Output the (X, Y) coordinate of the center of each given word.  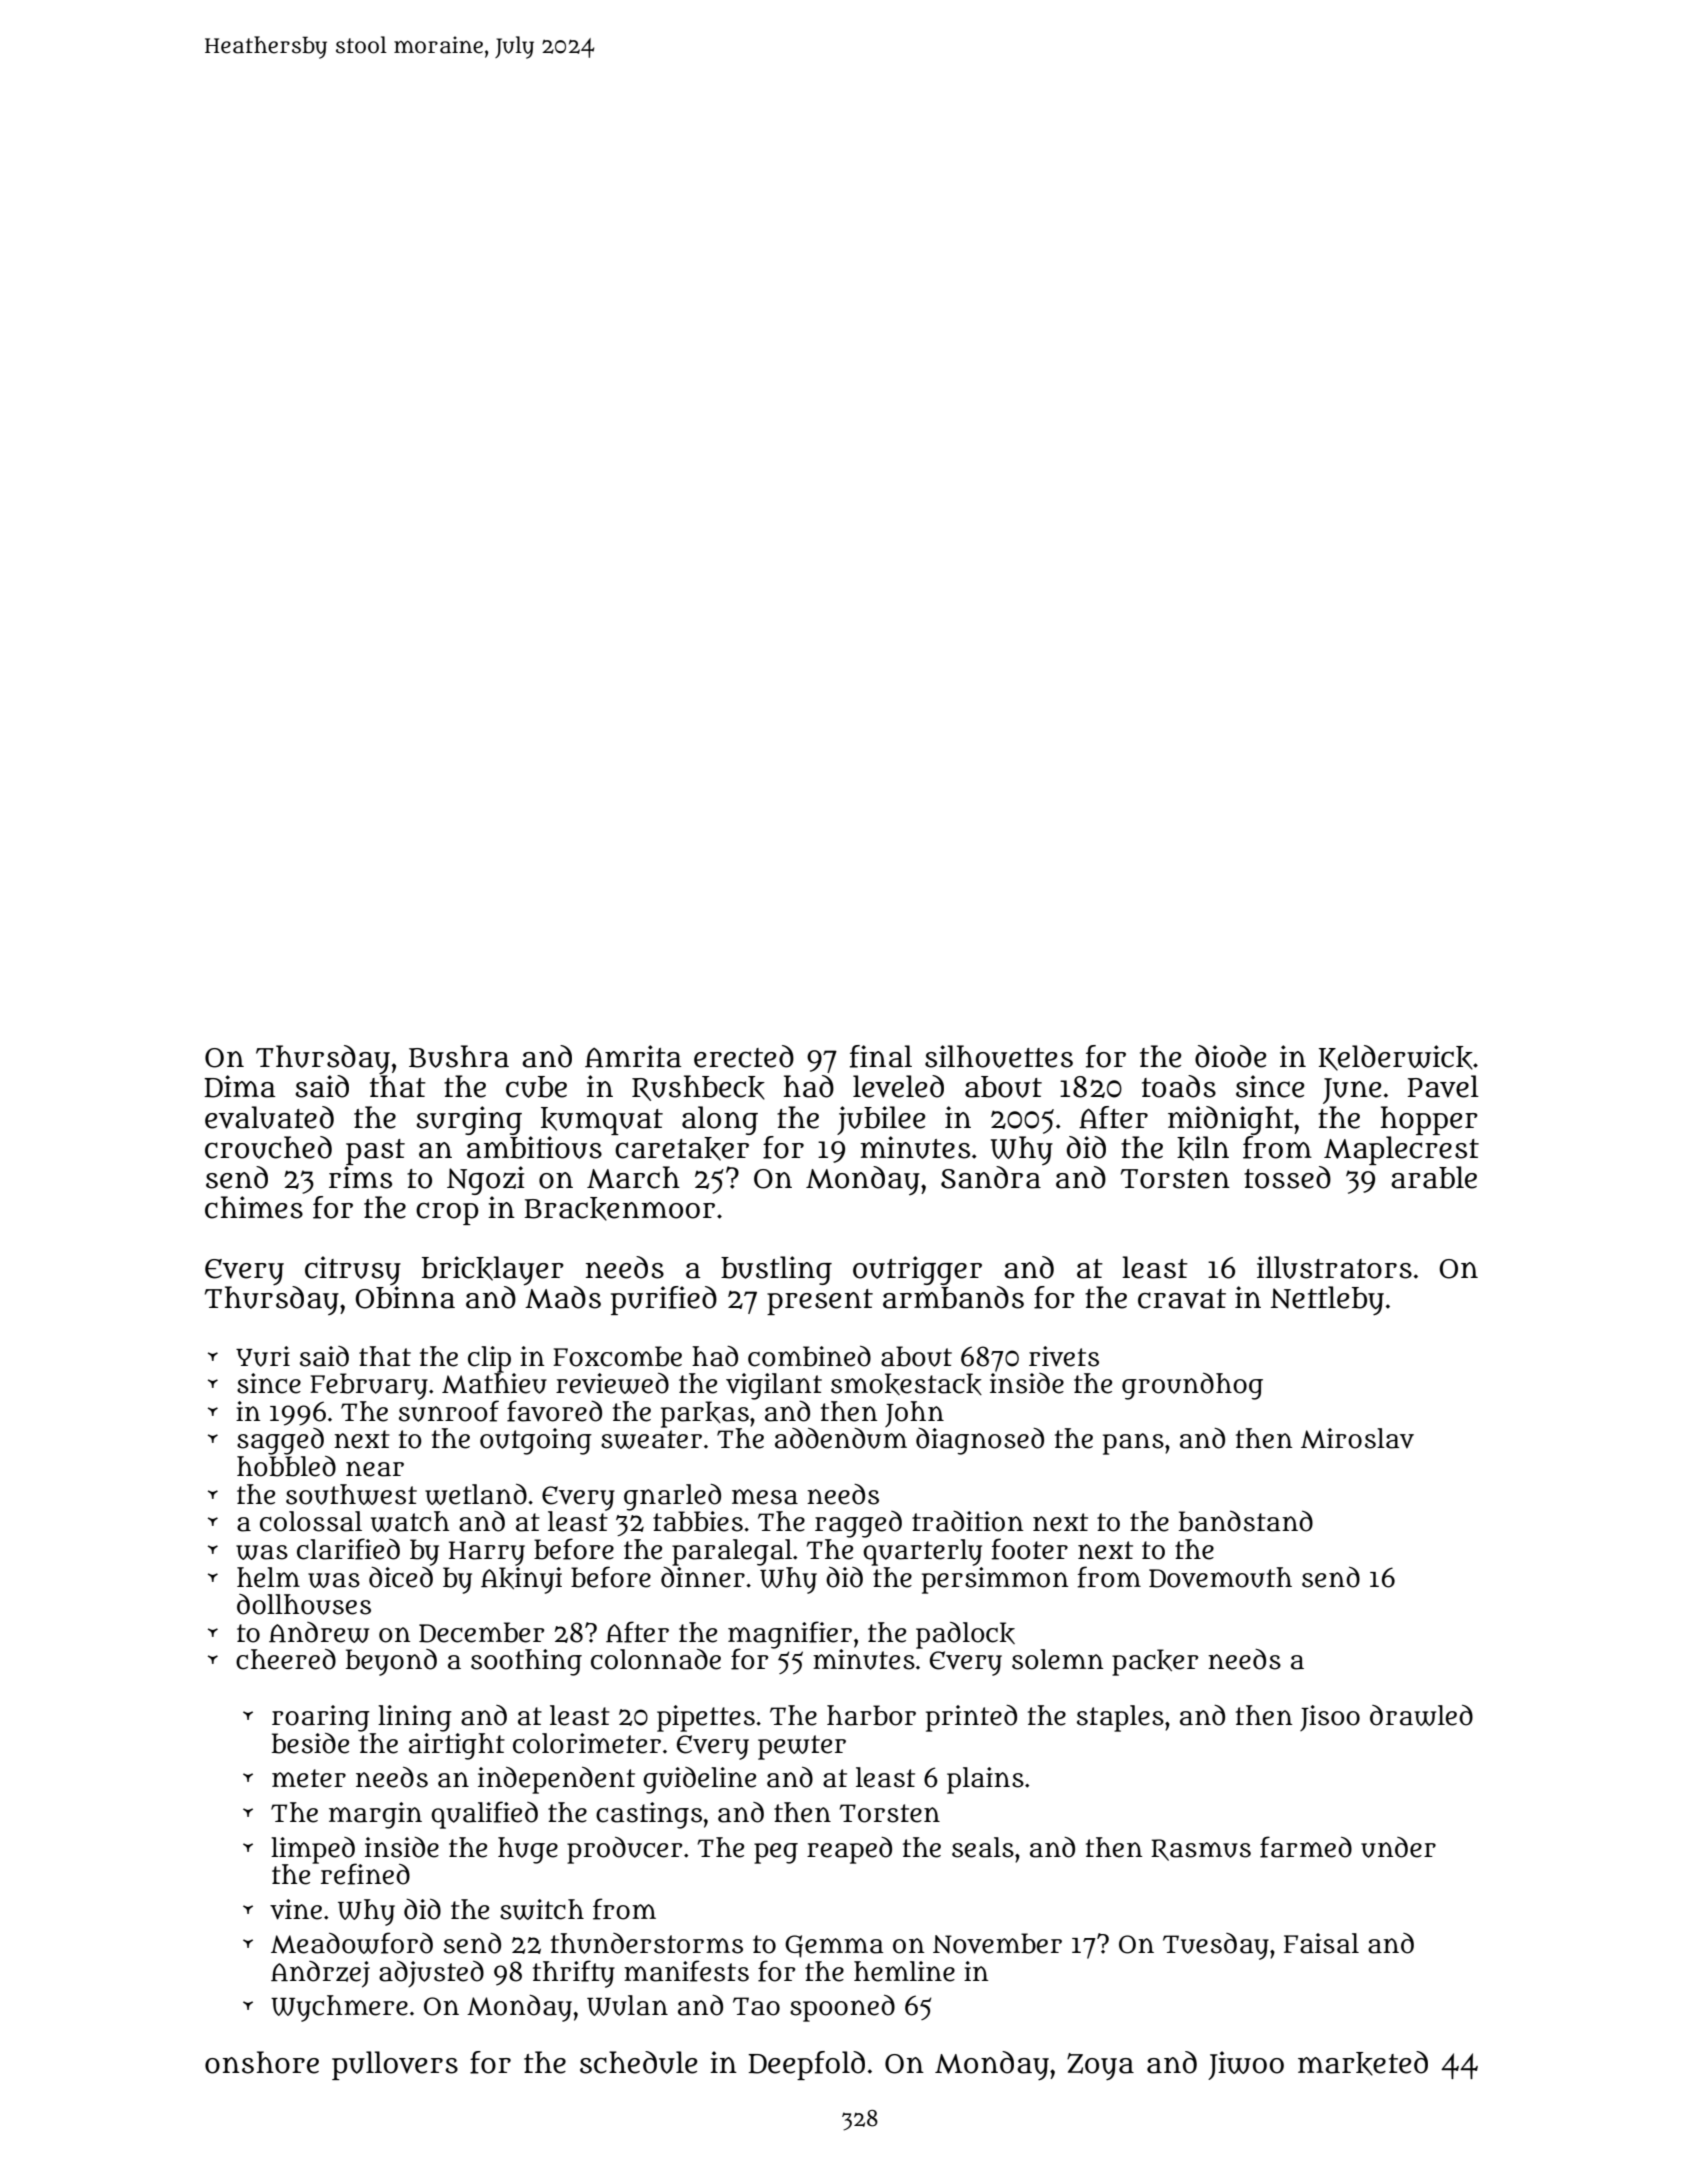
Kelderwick (1396, 1058)
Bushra (459, 1056)
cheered (286, 1659)
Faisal (1321, 1943)
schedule (638, 2062)
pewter (802, 1747)
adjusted (431, 1974)
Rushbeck (698, 1088)
